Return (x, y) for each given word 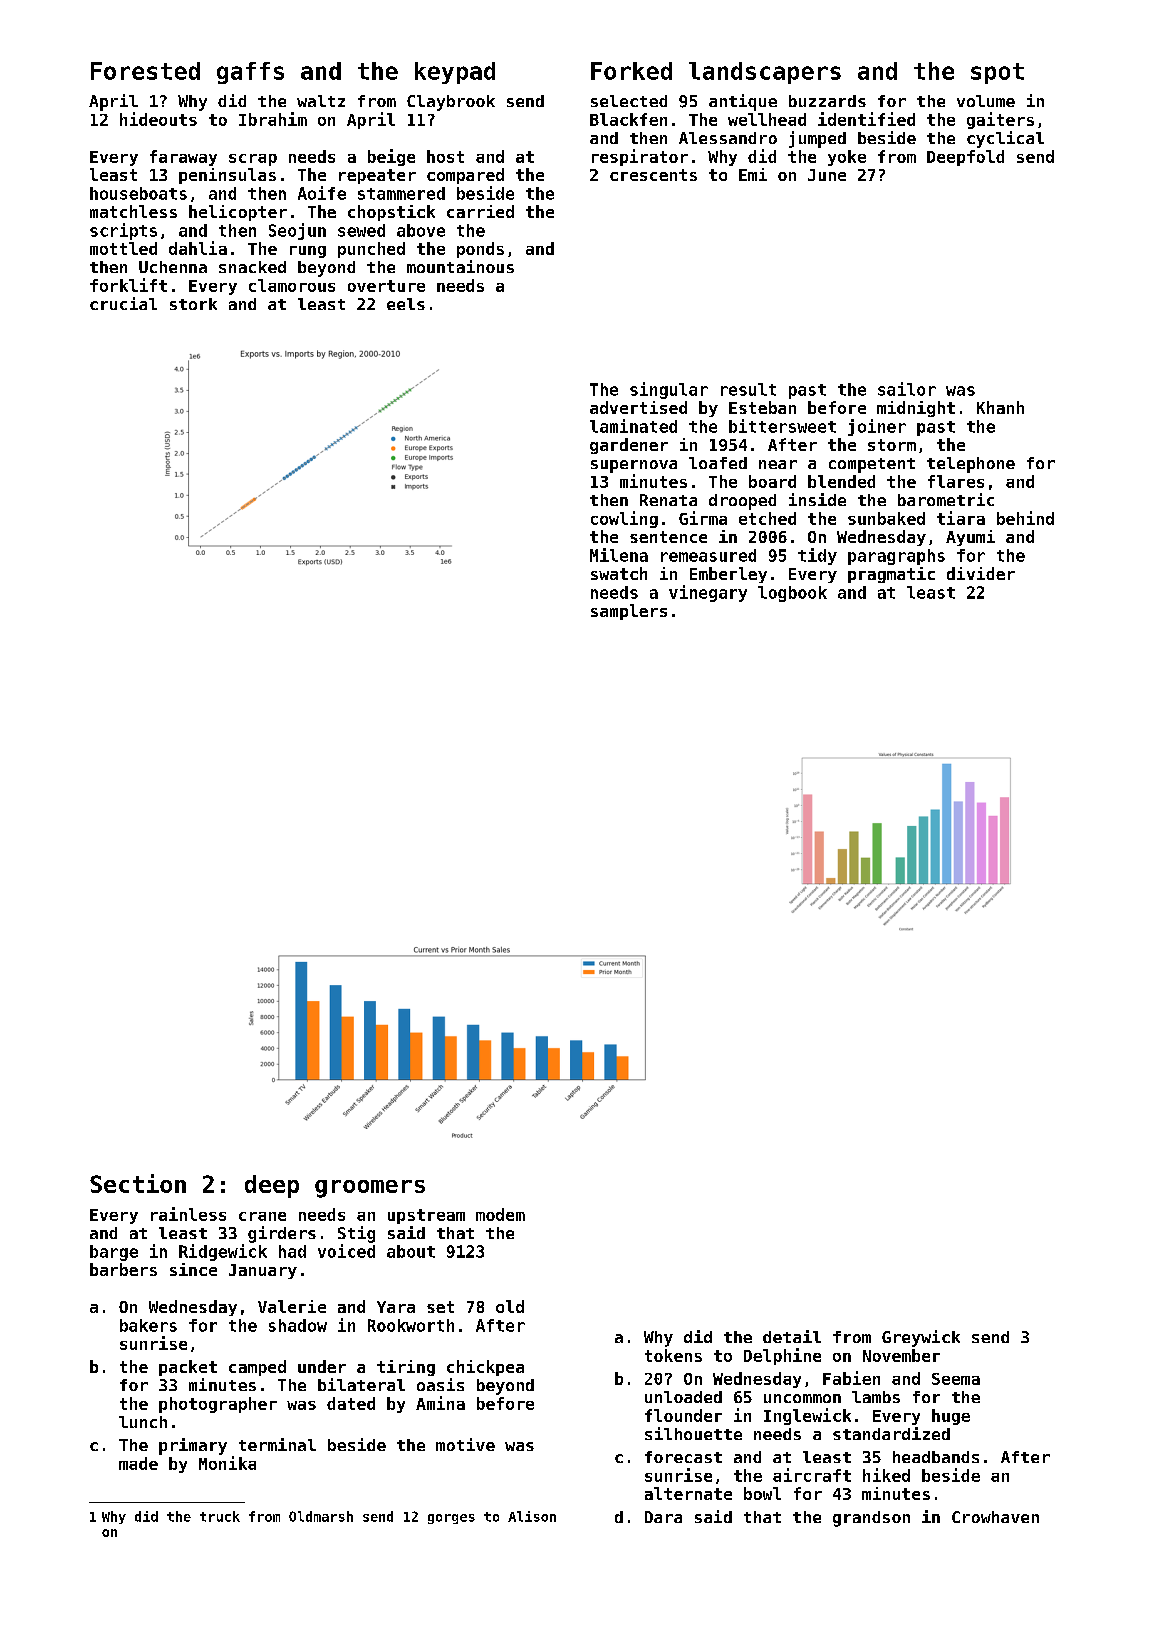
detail (792, 1336)
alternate (688, 1493)
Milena (619, 555)
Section (138, 1183)
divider (981, 573)
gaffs (250, 73)
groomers (370, 1189)
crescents (653, 175)
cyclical (1005, 139)
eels (406, 304)
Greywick (921, 1338)
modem (500, 1214)
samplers (629, 612)
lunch (143, 1422)
